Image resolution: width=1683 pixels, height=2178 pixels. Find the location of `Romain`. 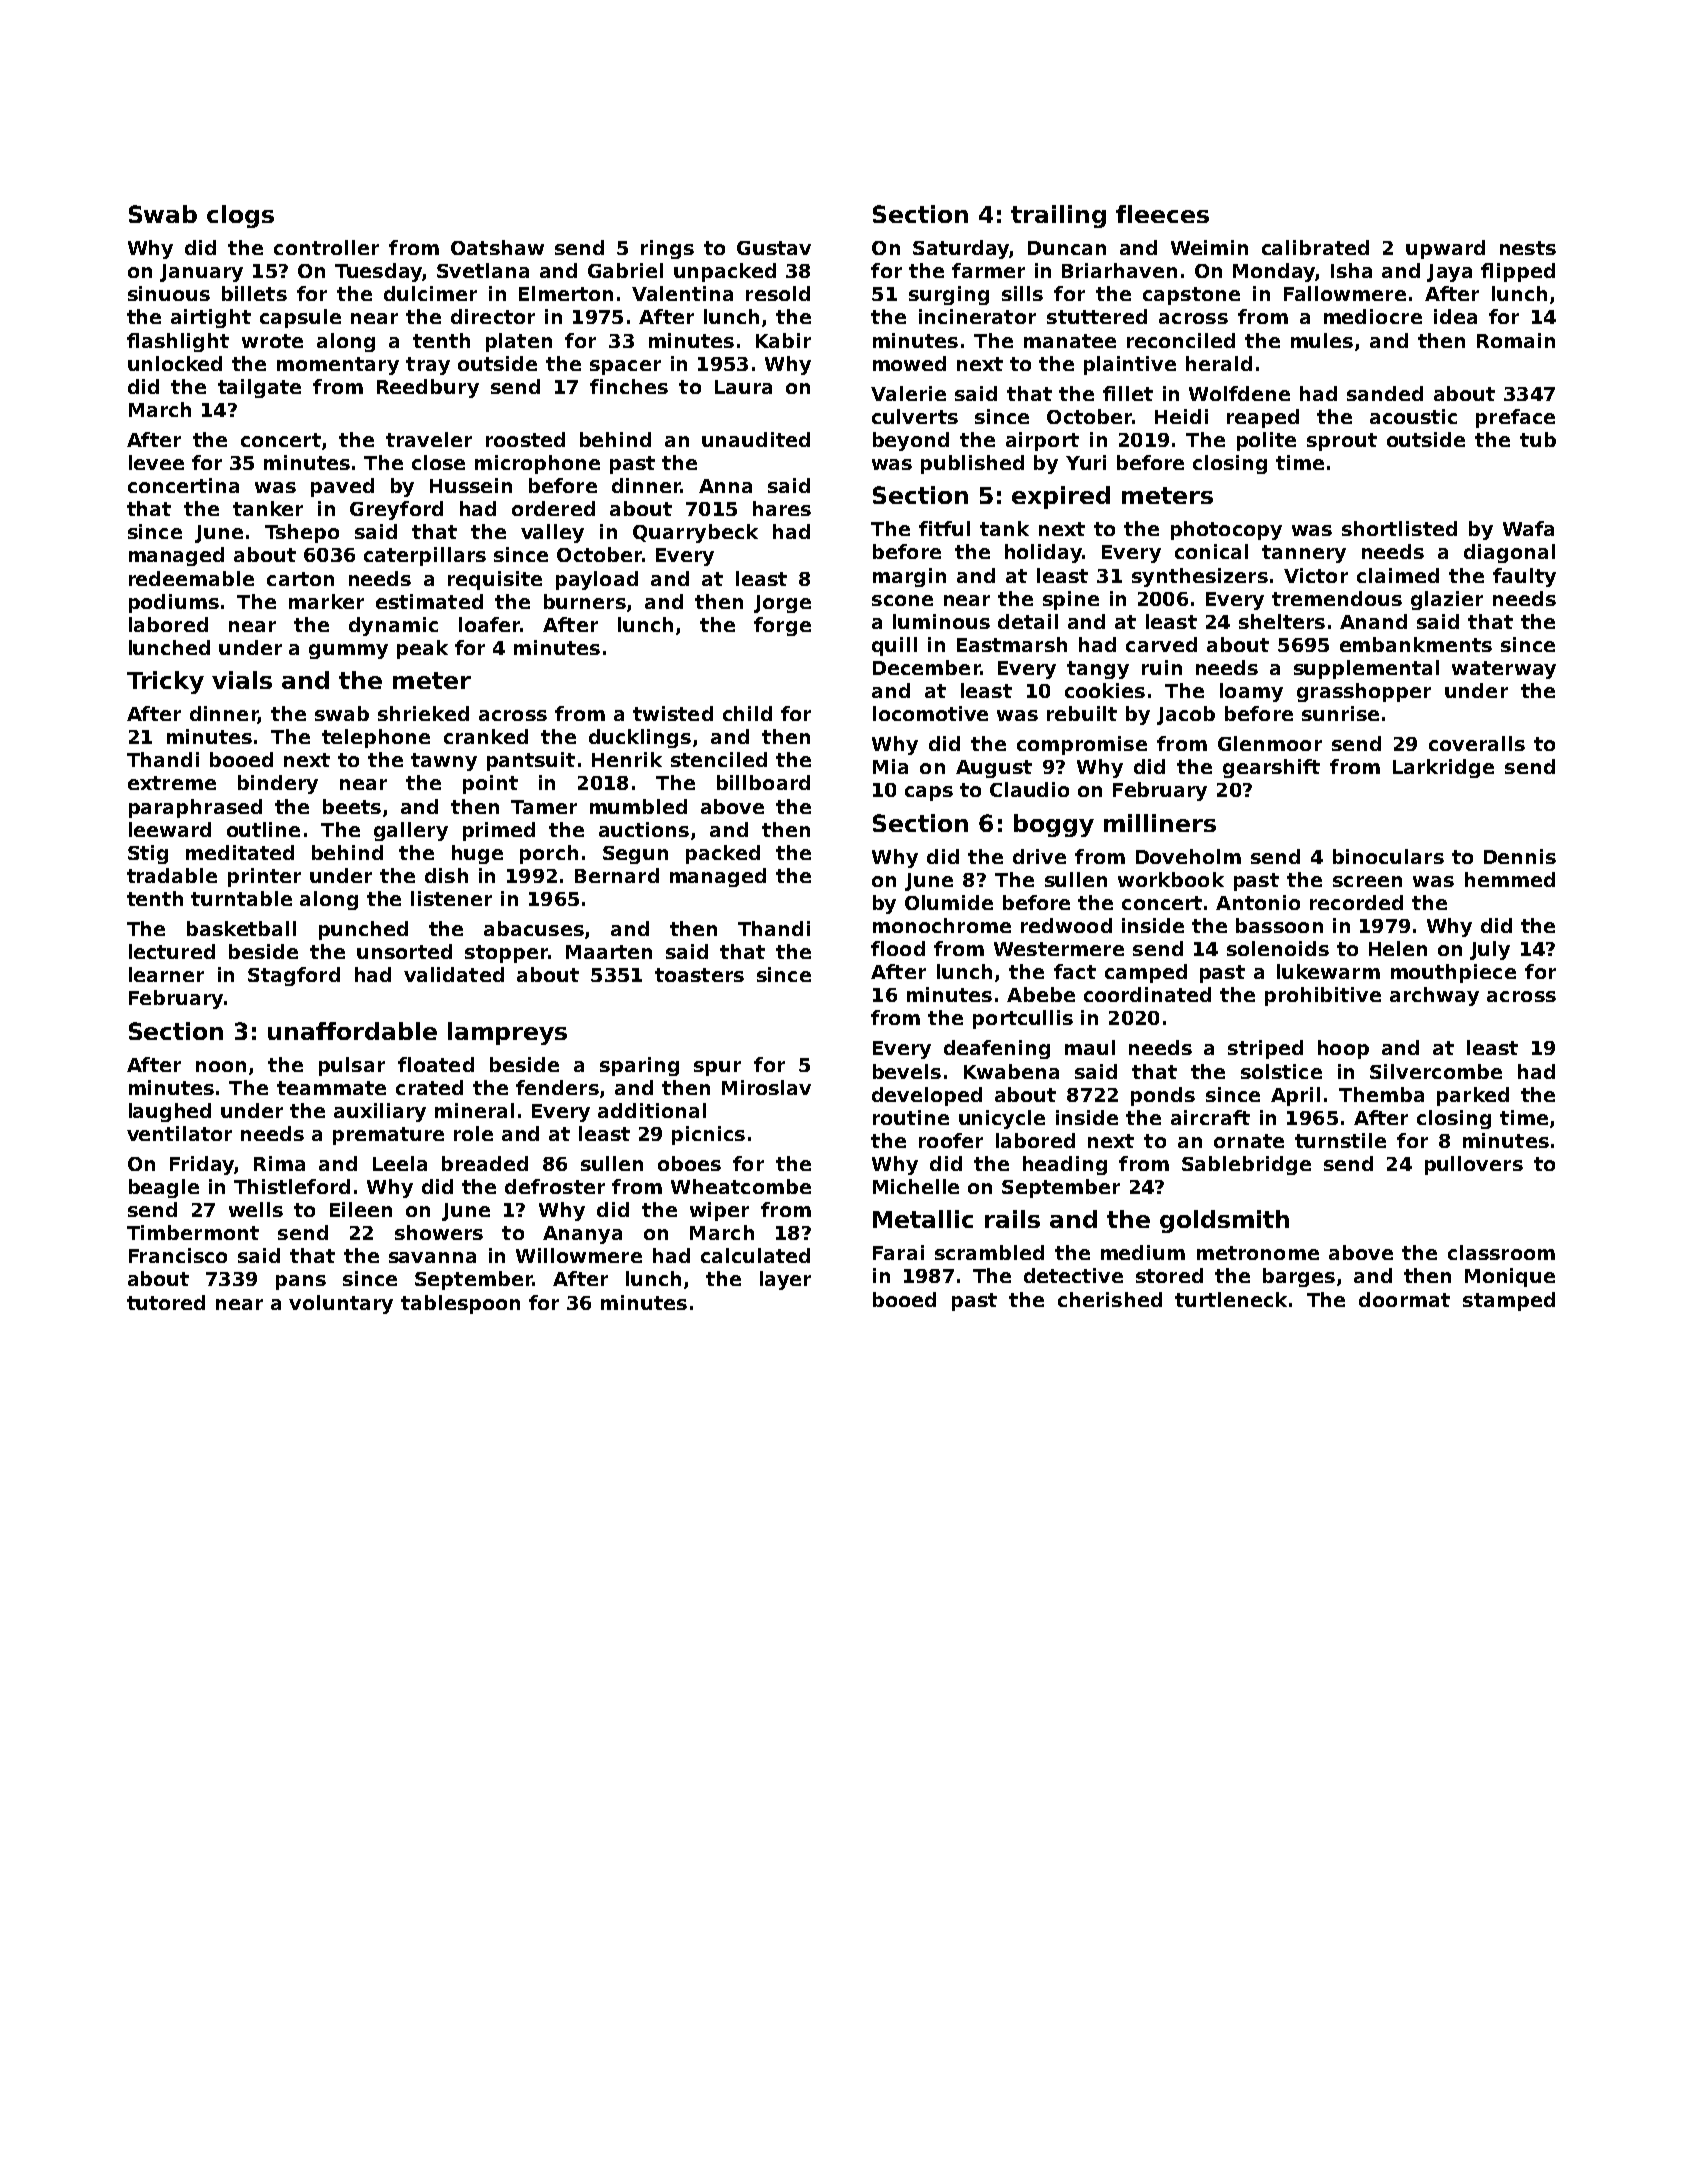

Romain is located at coordinates (1516, 340).
